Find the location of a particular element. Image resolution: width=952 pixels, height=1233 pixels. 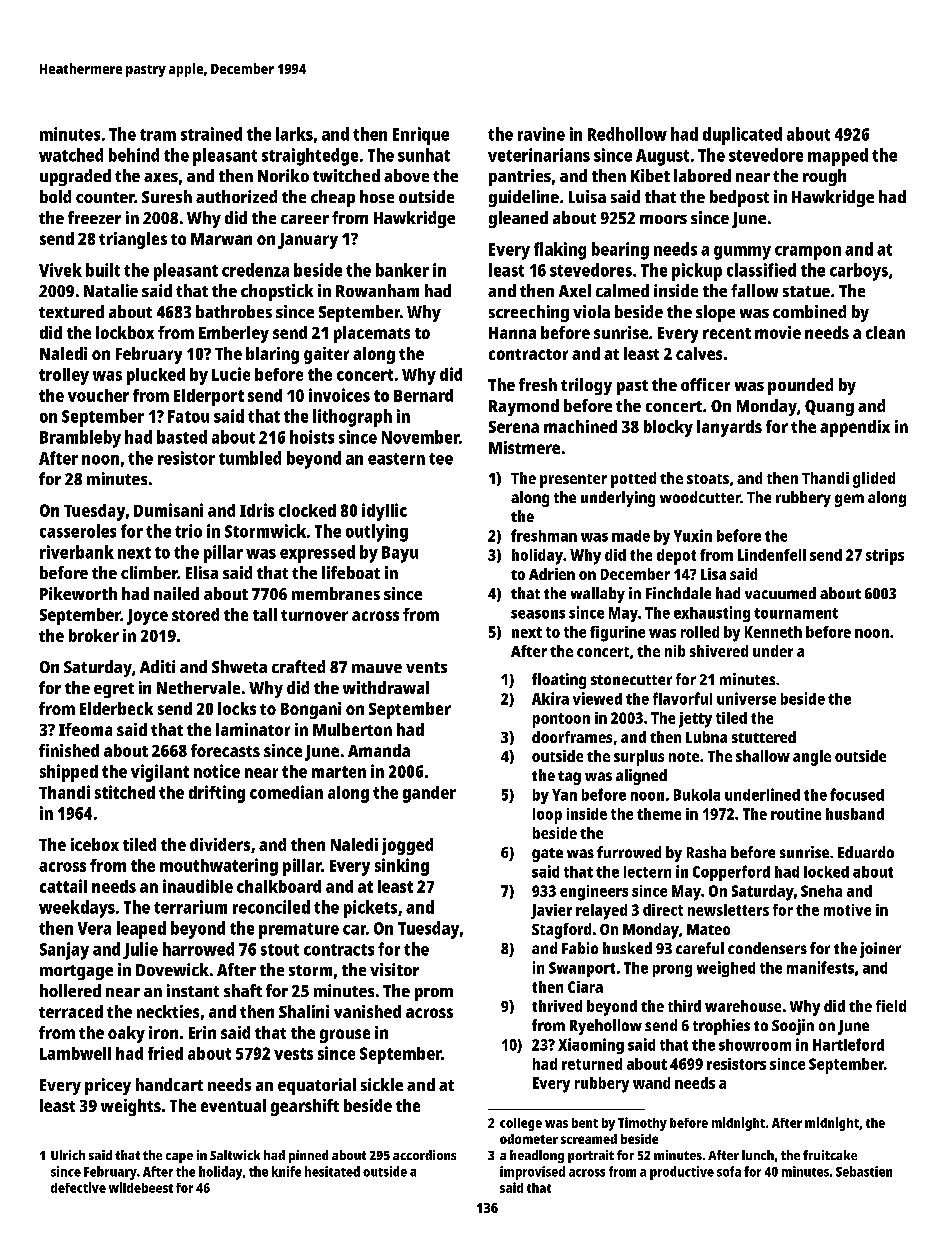

Ryehollow is located at coordinates (606, 1027).
